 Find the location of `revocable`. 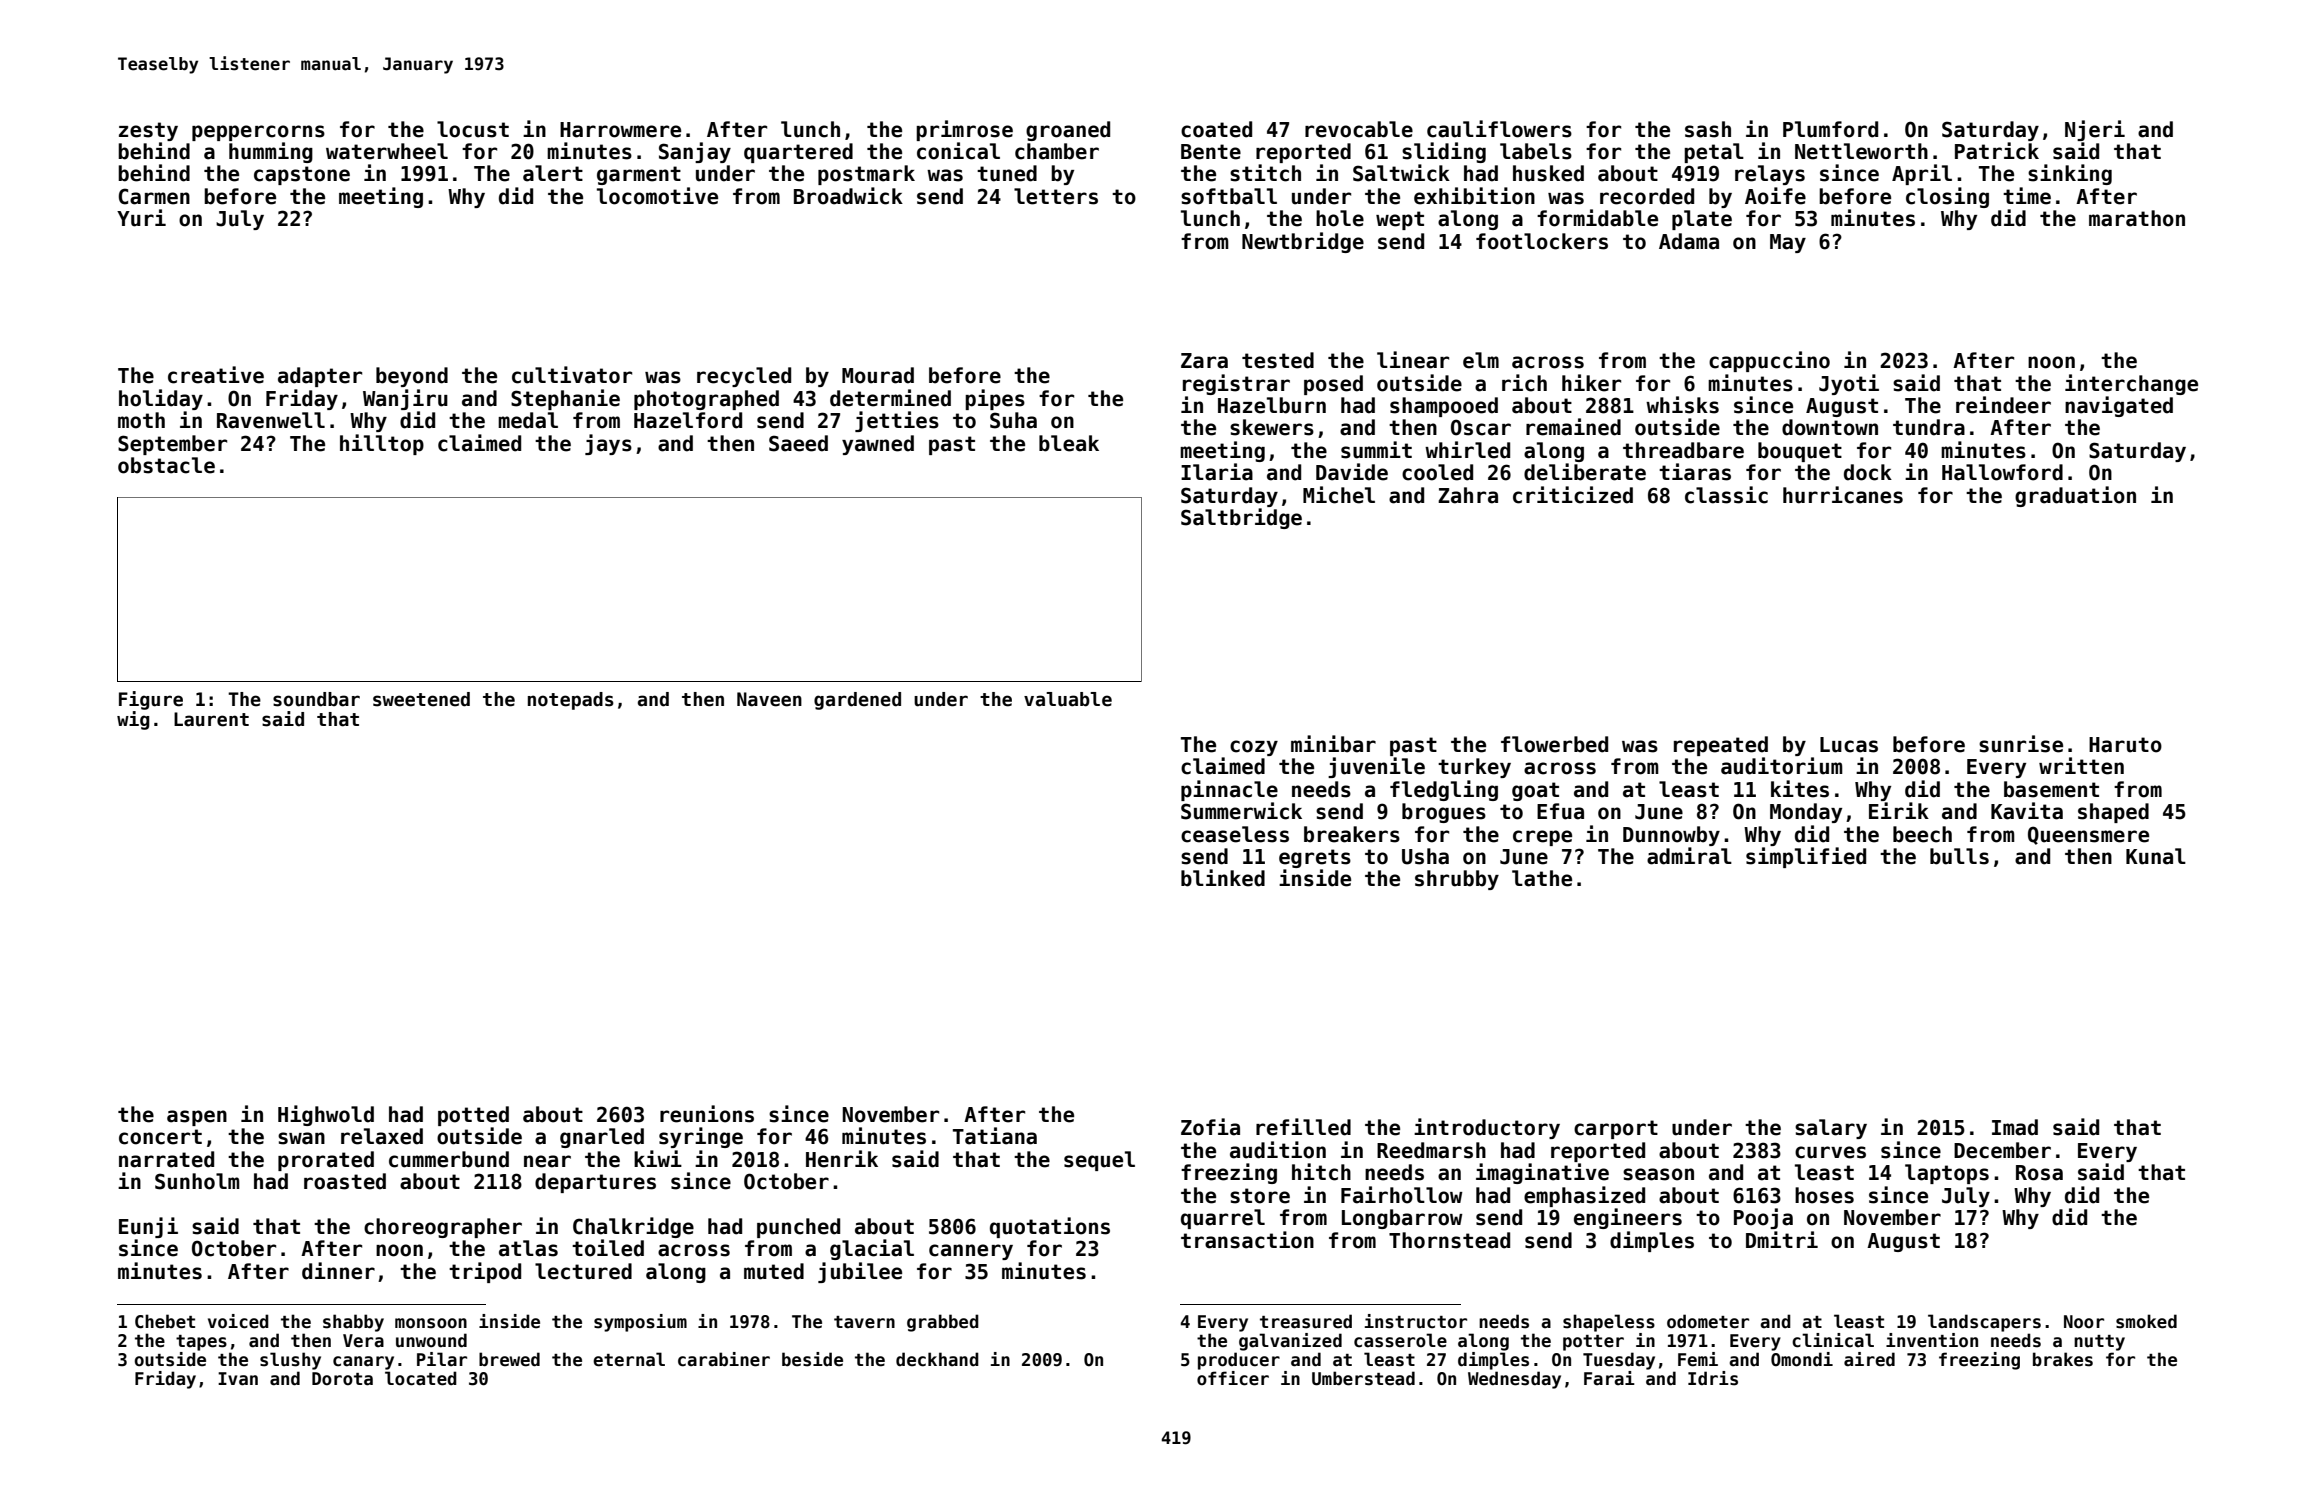

revocable is located at coordinates (1359, 129).
